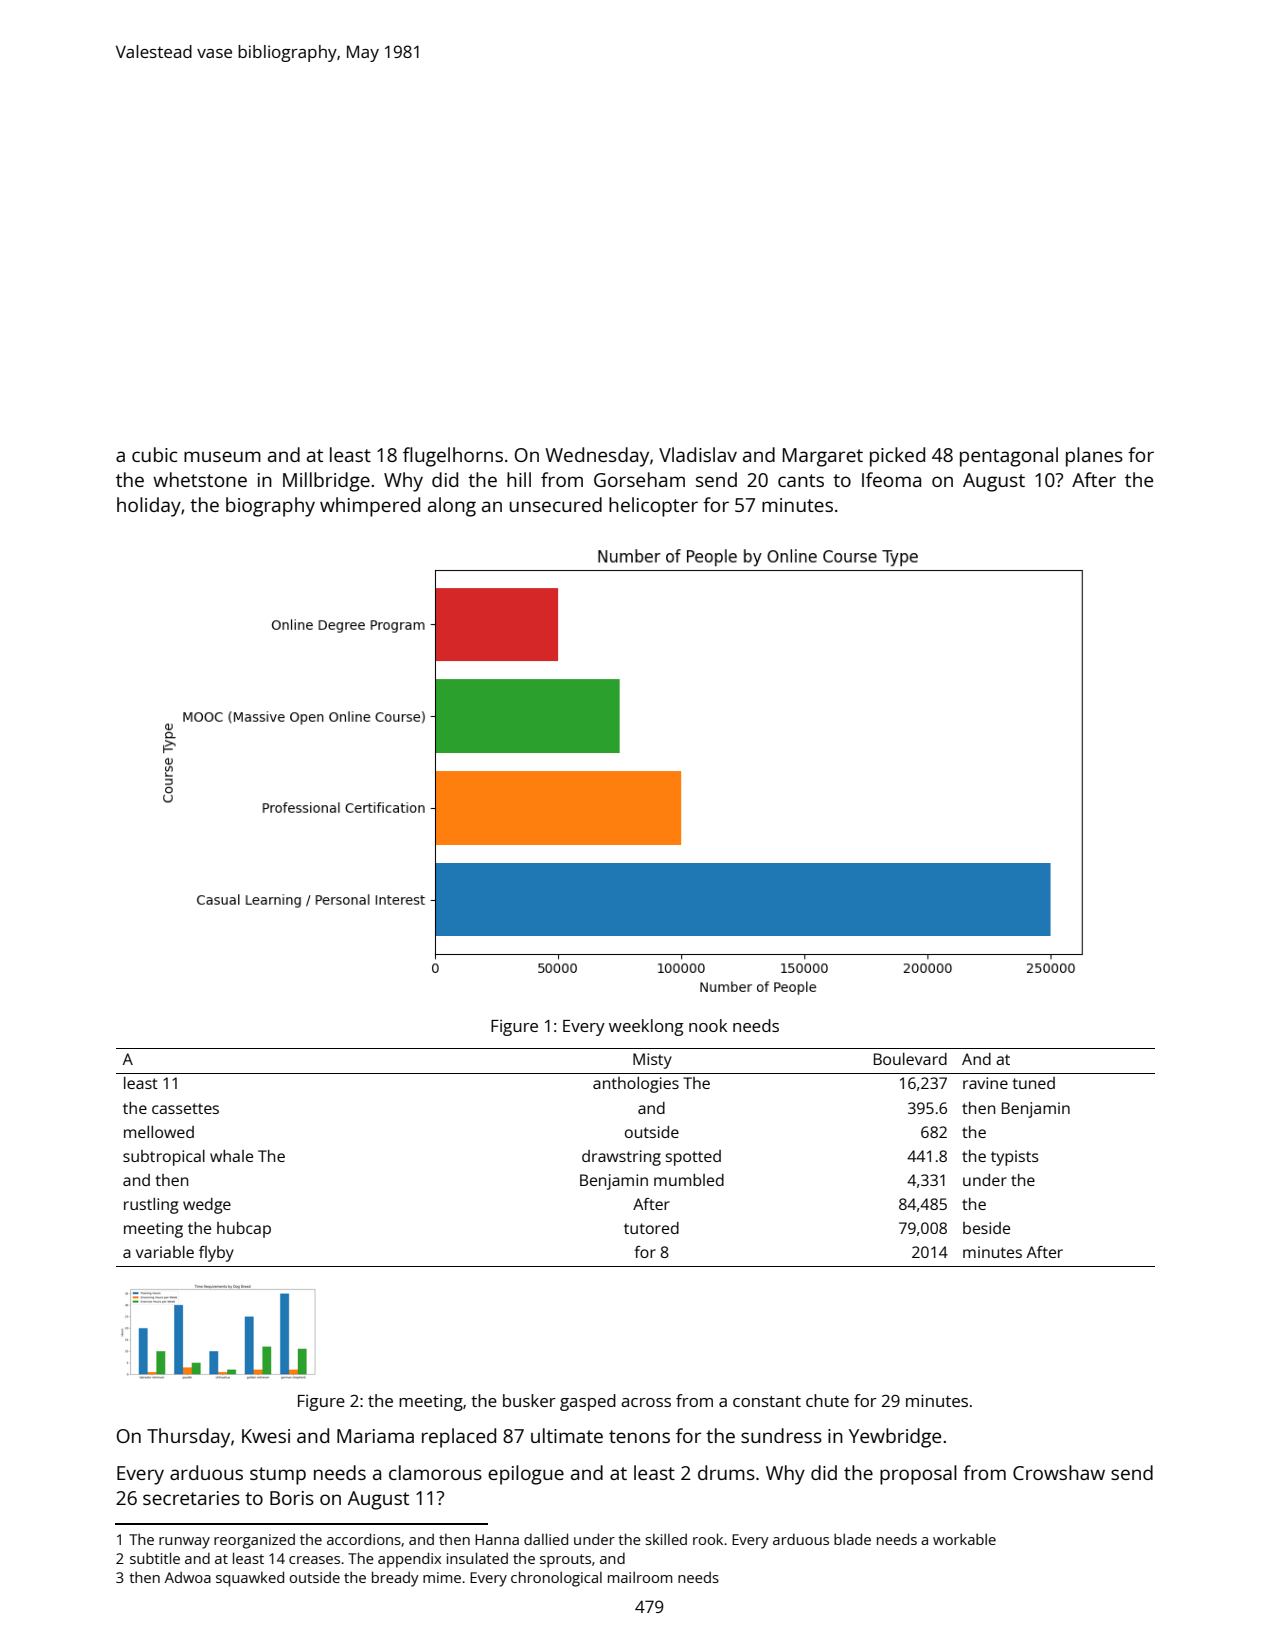 This screenshot has width=1270, height=1643. Describe the element at coordinates (651, 1228) in the screenshot. I see `tutored` at that location.
